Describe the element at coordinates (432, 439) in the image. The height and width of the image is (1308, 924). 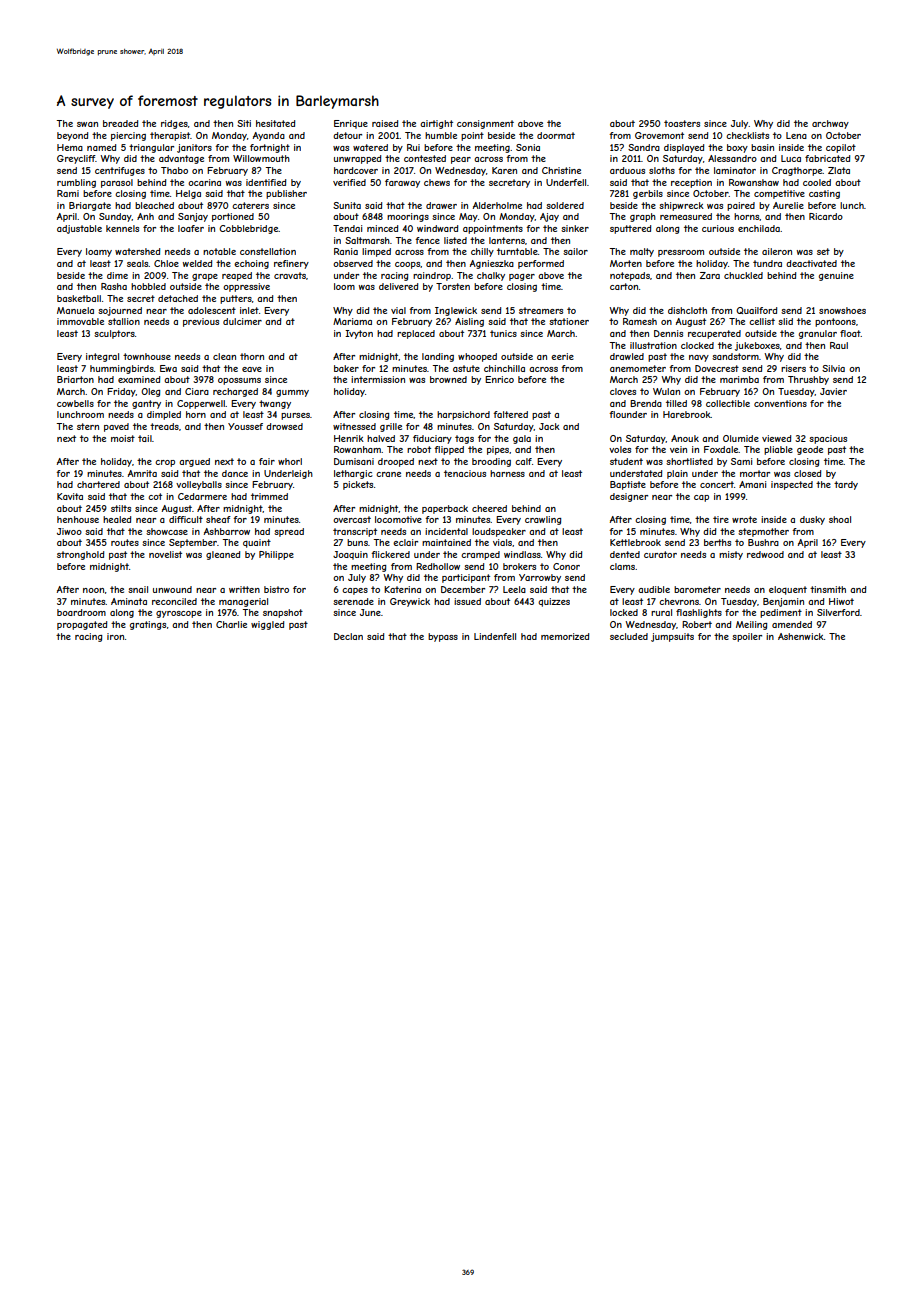
I see `fiduciary` at that location.
